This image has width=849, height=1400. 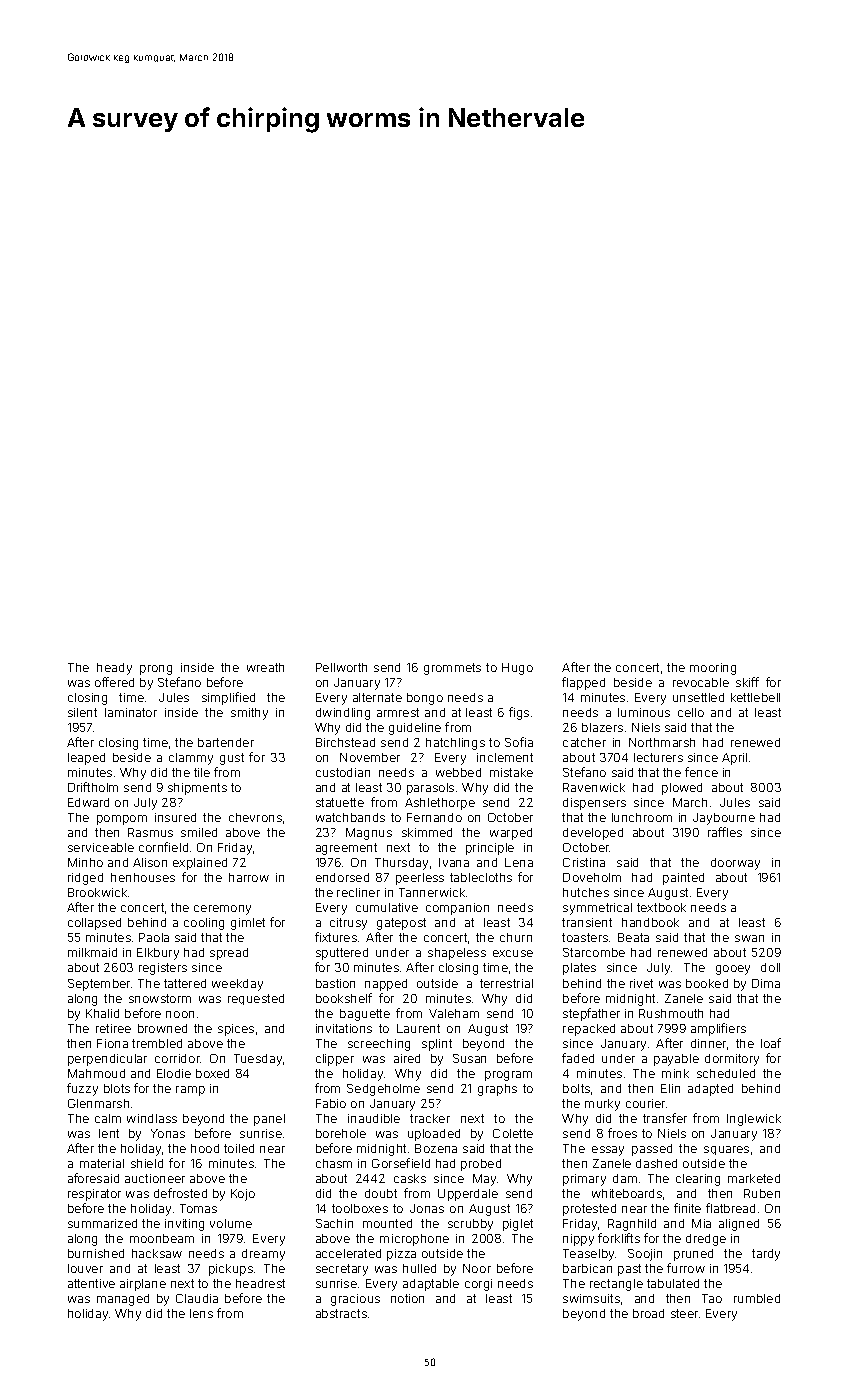 What do you see at coordinates (92, 952) in the image?
I see `milkmaid` at bounding box center [92, 952].
